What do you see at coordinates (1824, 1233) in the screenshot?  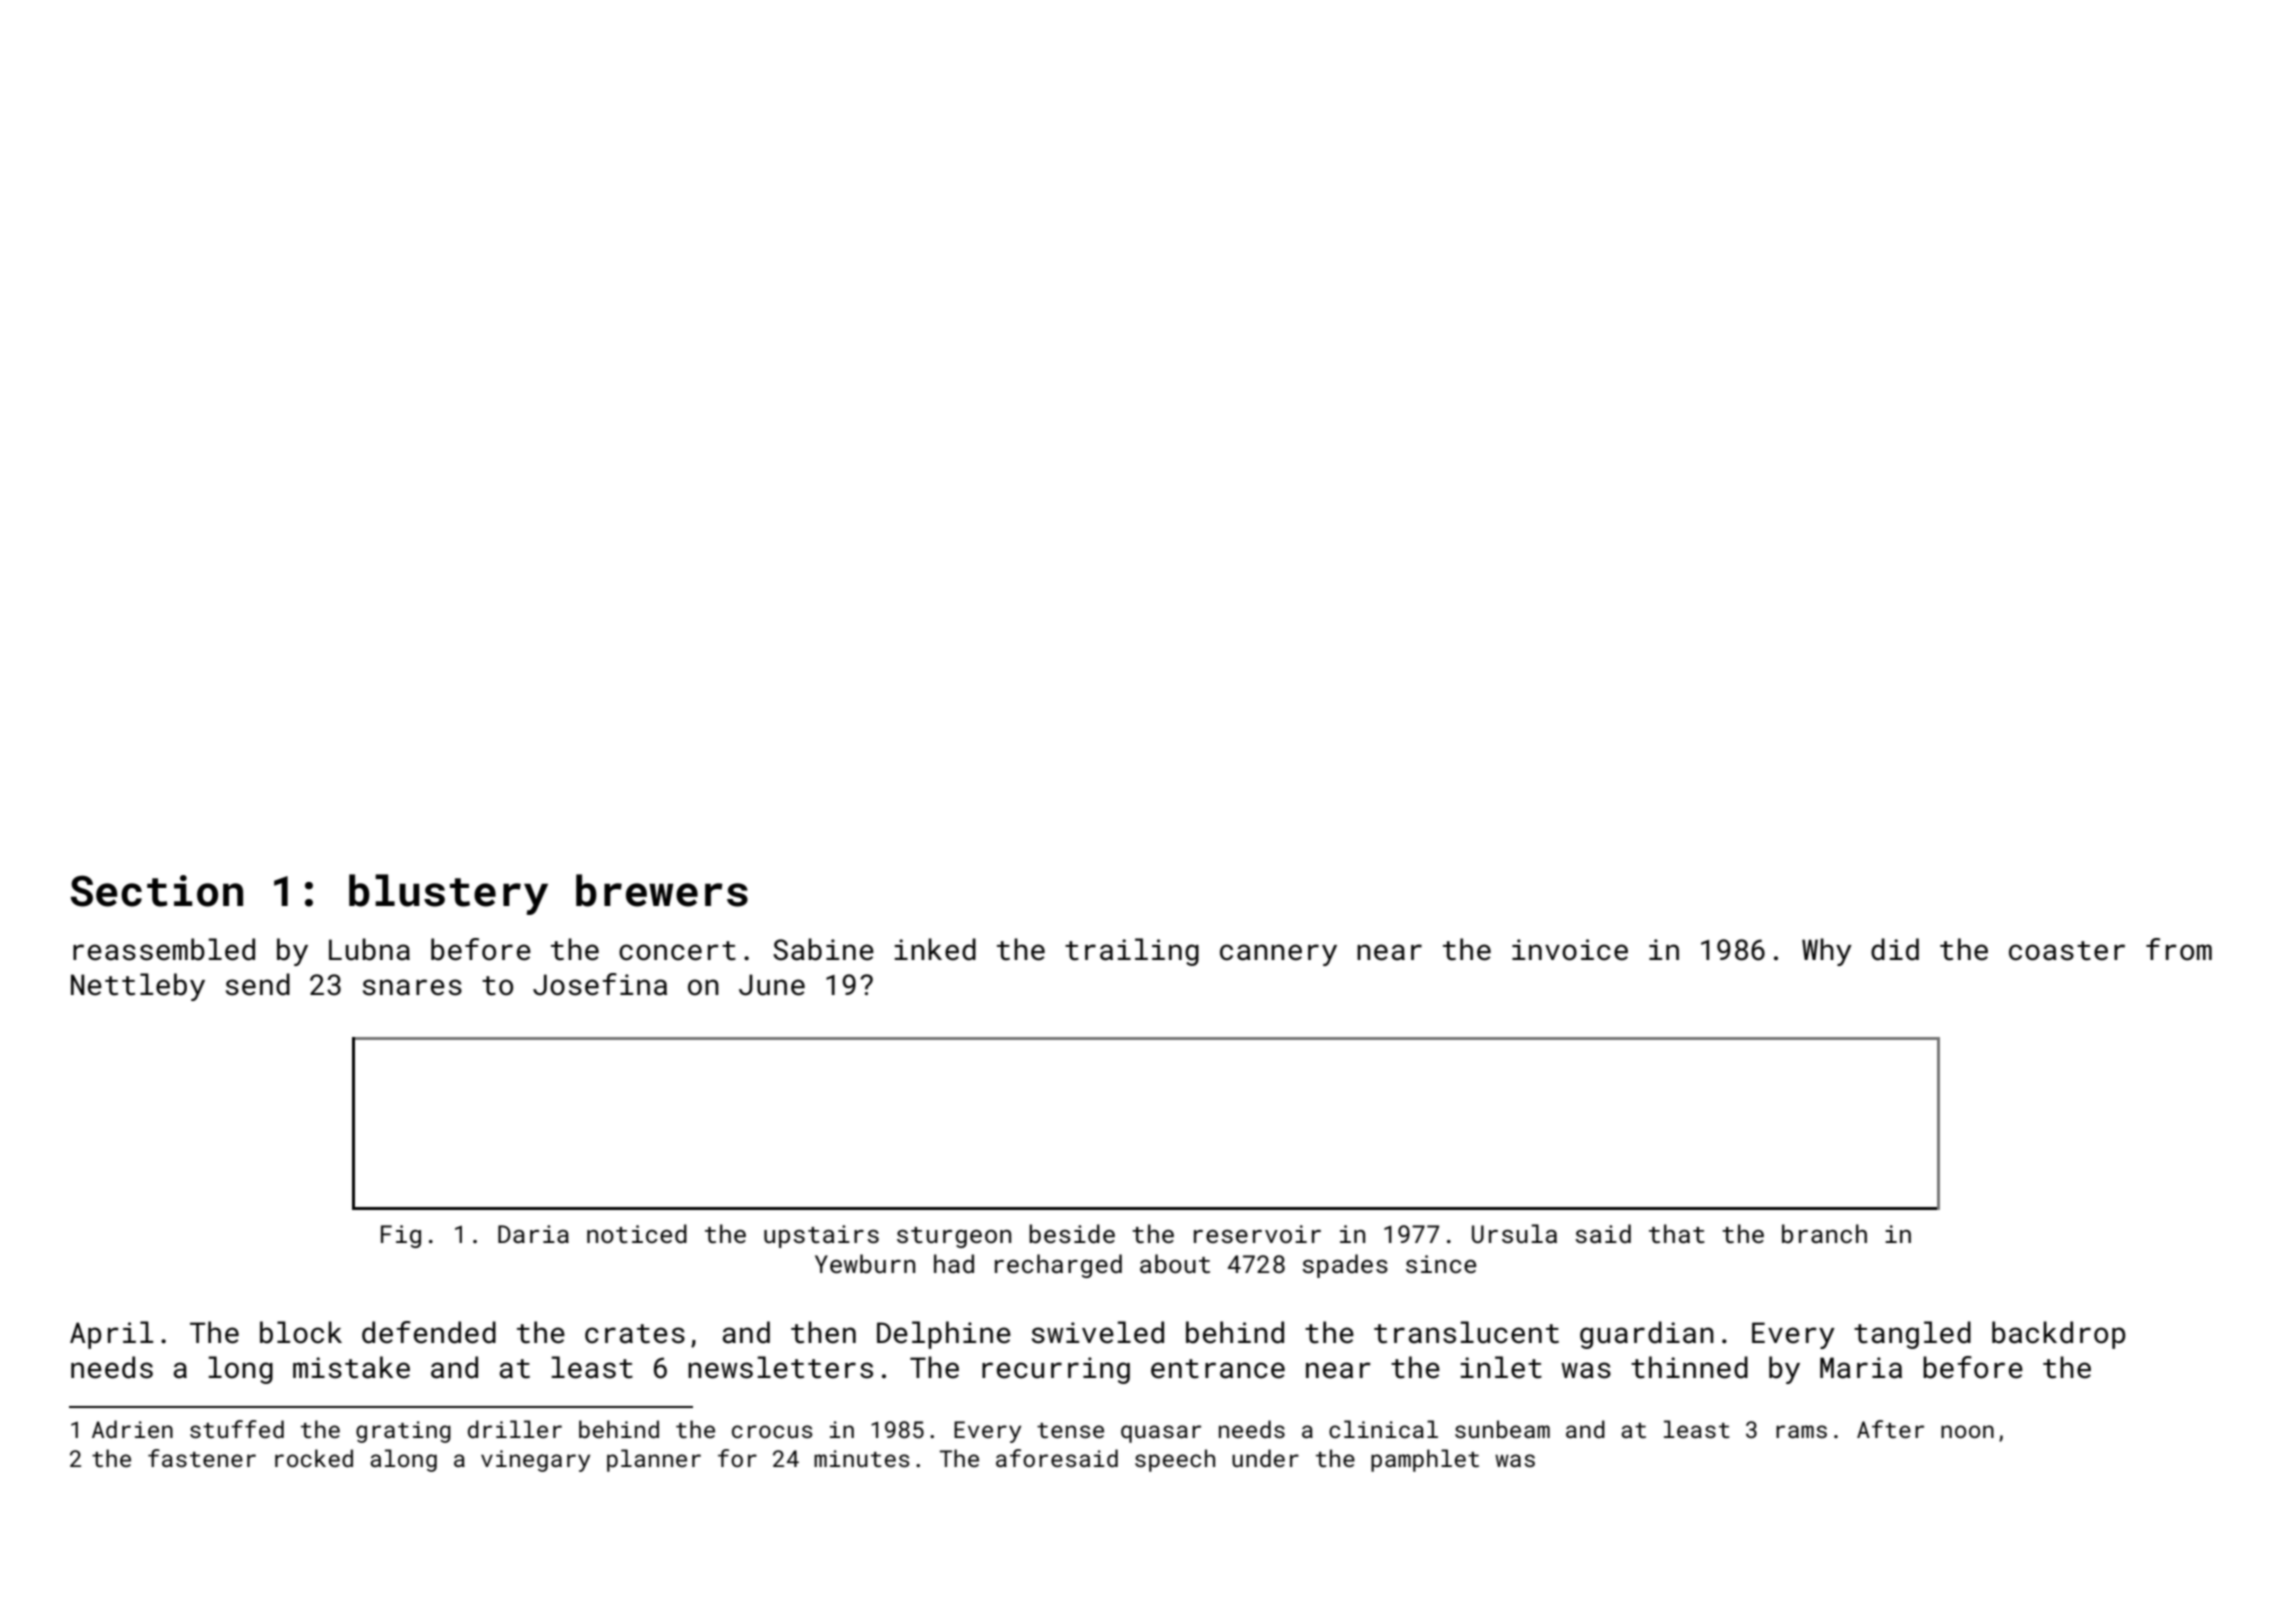 I see `branch` at bounding box center [1824, 1233].
